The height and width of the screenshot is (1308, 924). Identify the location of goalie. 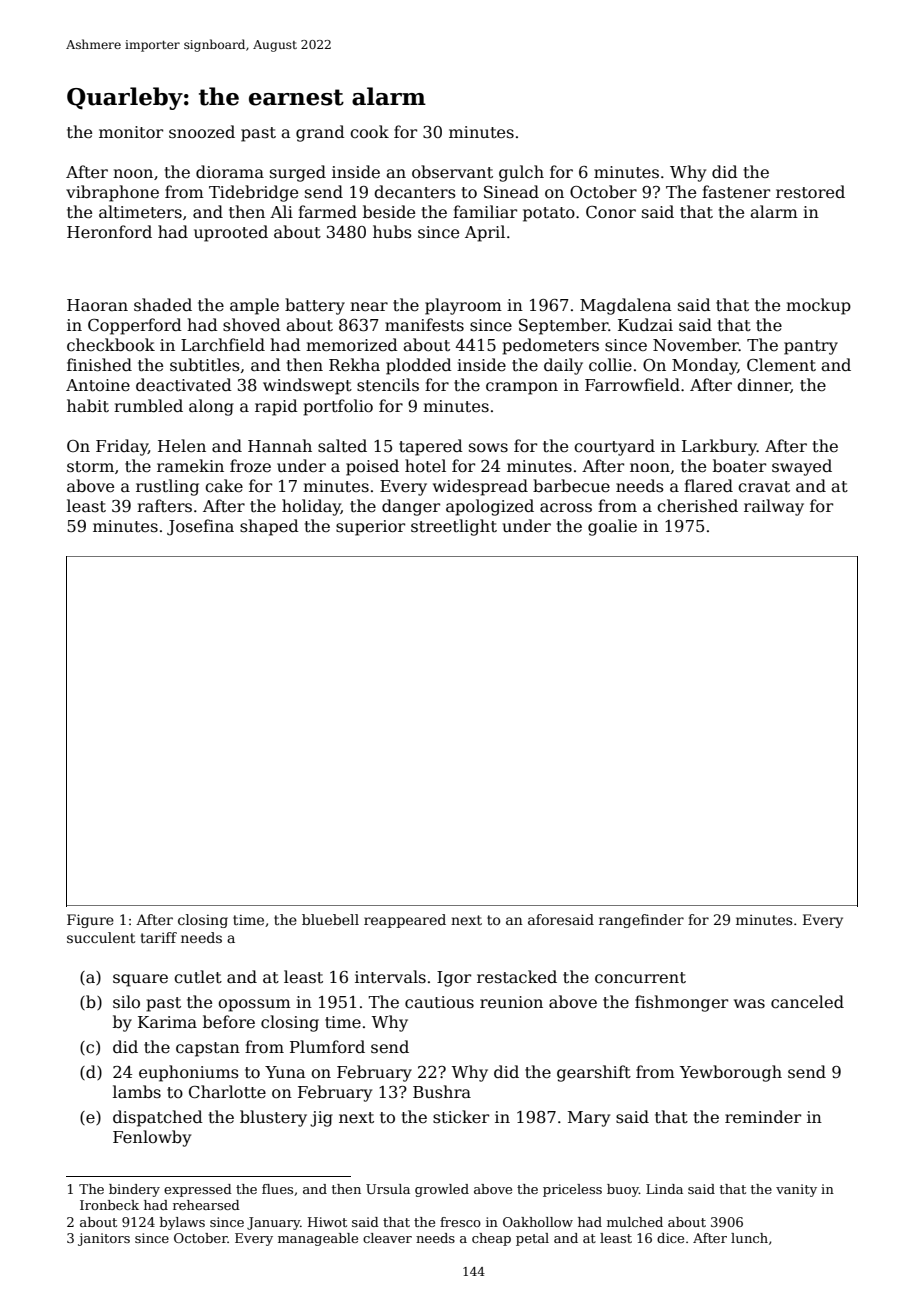
(612, 527).
